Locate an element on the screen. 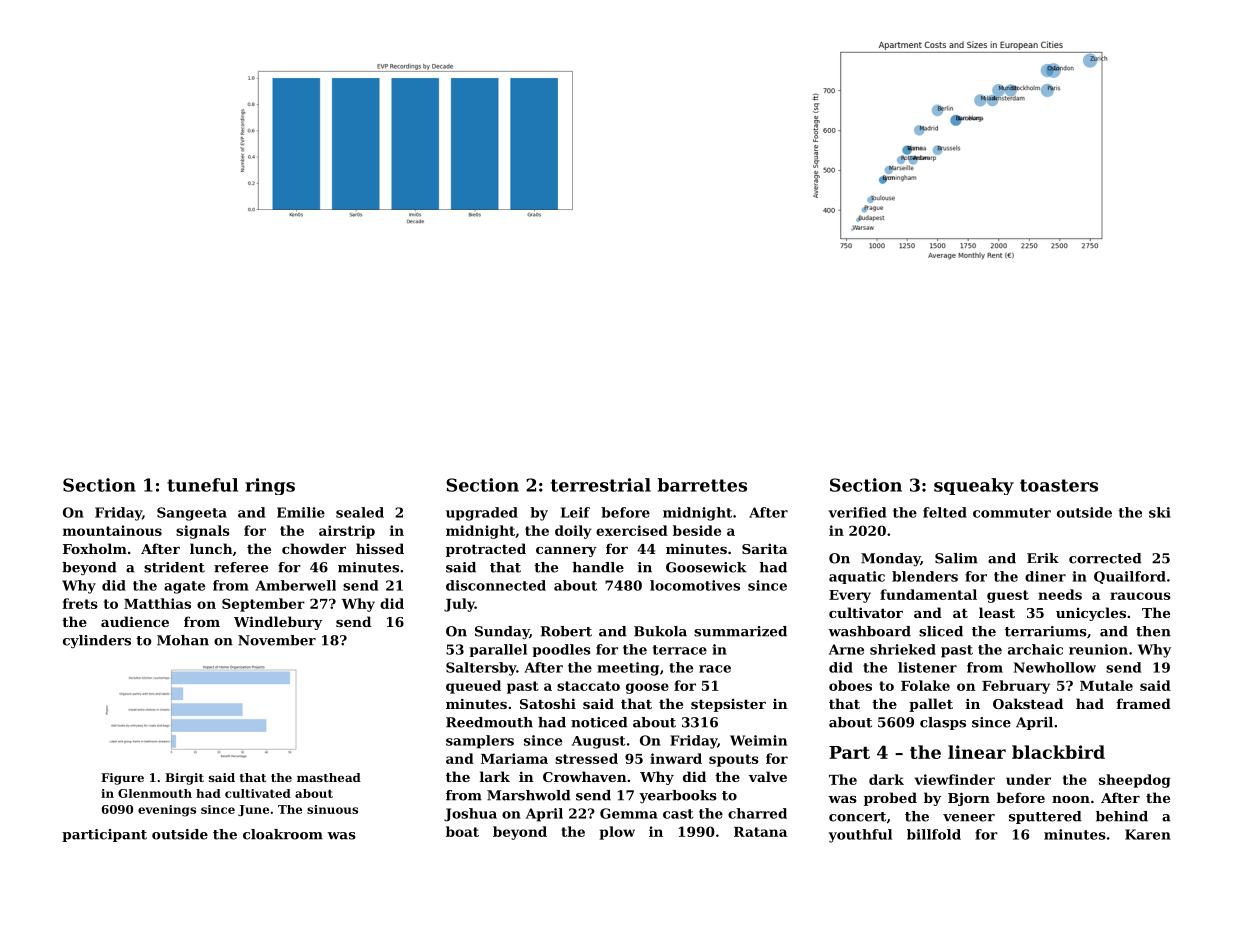 The width and height of the screenshot is (1233, 952). plow is located at coordinates (617, 833).
